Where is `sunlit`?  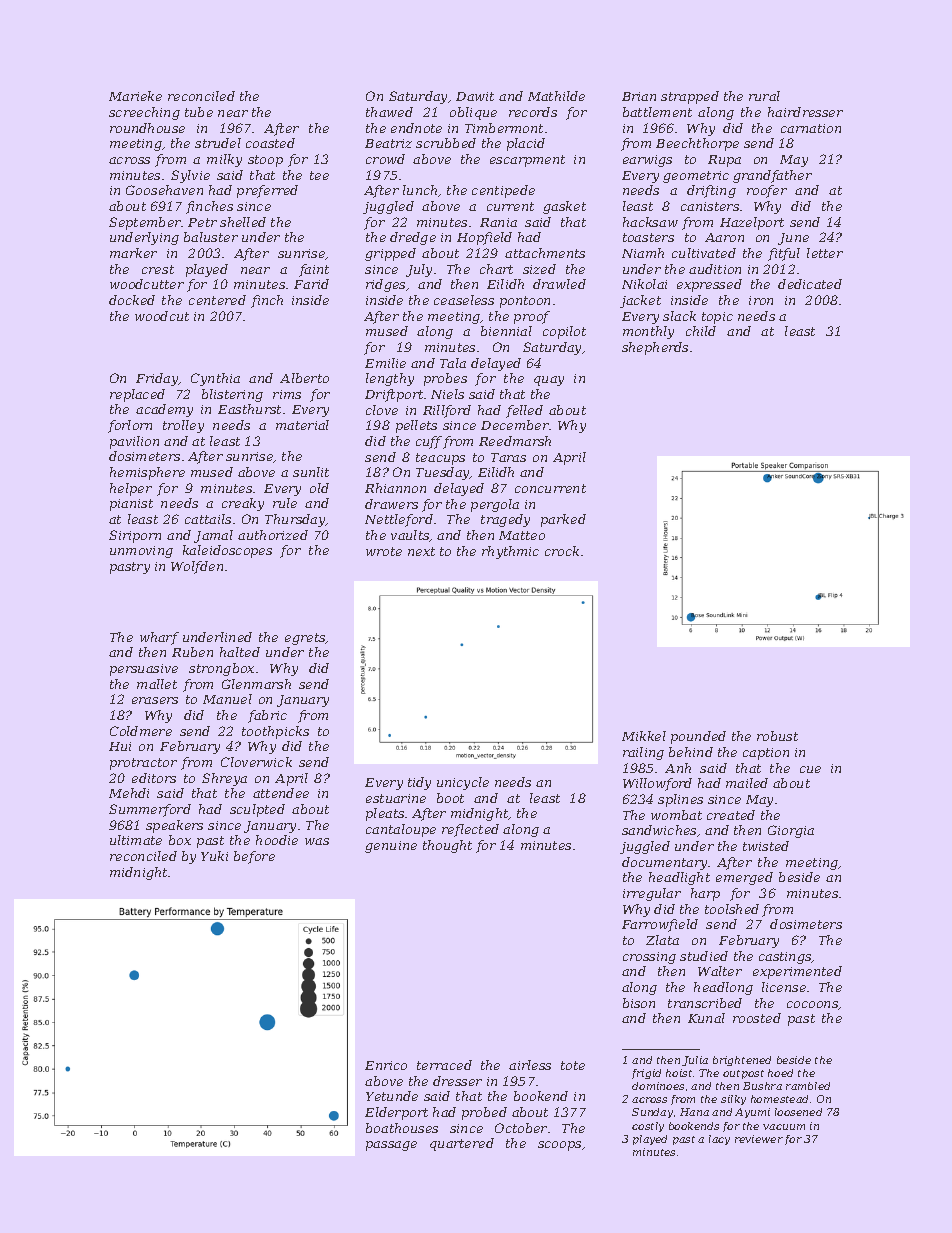
sunlit is located at coordinates (311, 472).
